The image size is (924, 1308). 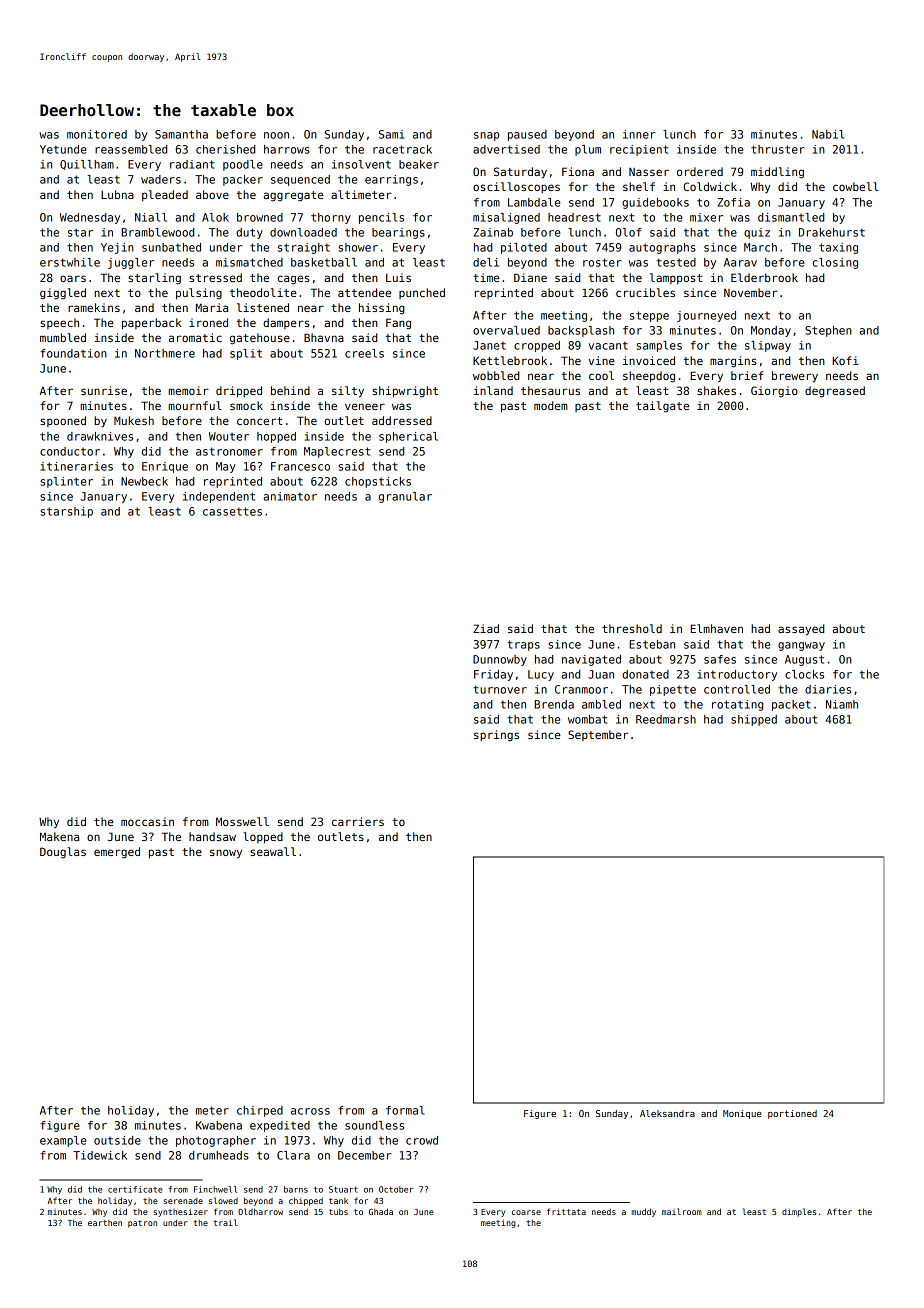 I want to click on formal, so click(x=405, y=1110).
